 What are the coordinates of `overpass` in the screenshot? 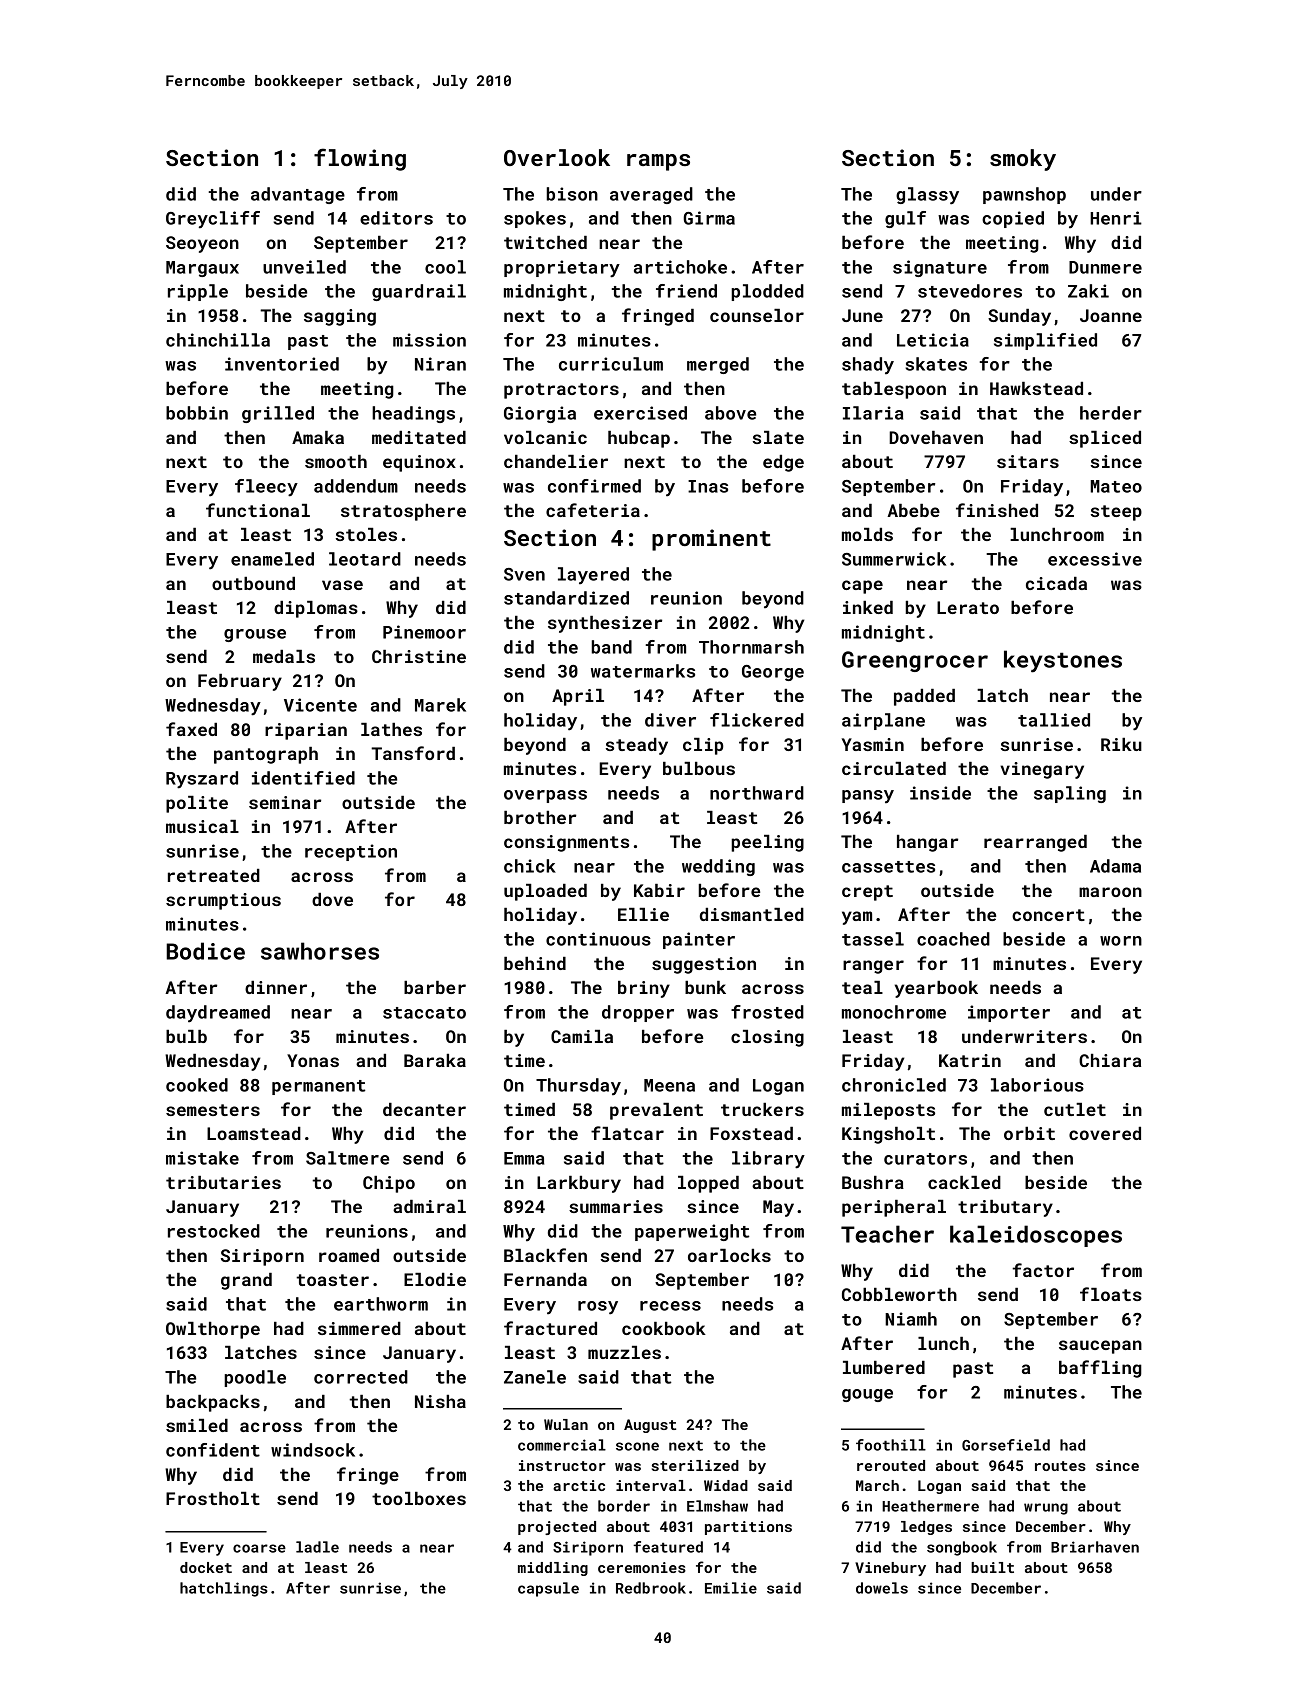 It's located at (545, 796).
